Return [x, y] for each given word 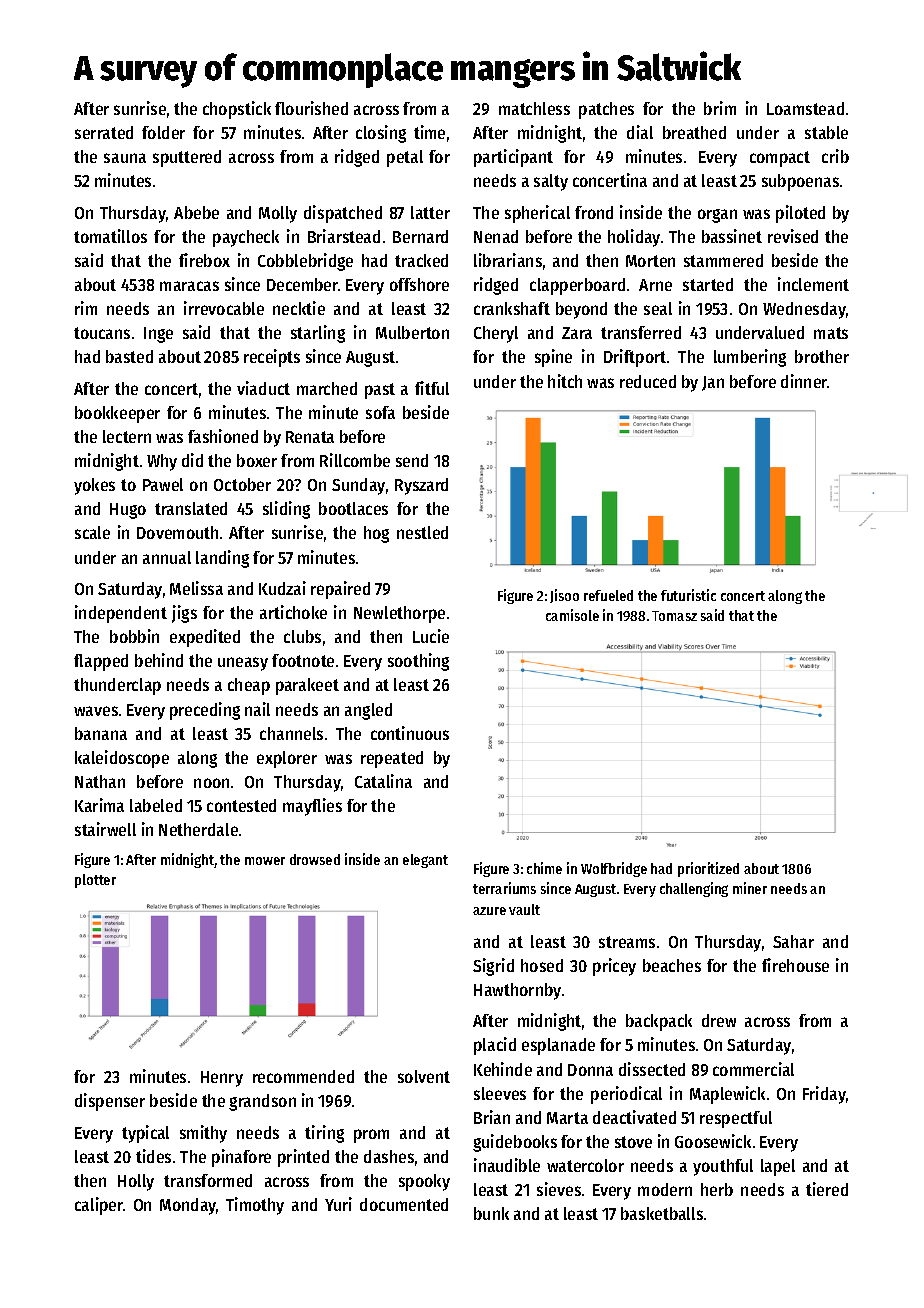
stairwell [105, 829]
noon [211, 783]
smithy [203, 1134]
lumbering [750, 358]
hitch [565, 381]
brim [720, 108]
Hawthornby [517, 991]
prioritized [708, 869]
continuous [410, 733]
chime [544, 868]
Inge [158, 335]
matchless [534, 108]
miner [750, 888]
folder [163, 132]
